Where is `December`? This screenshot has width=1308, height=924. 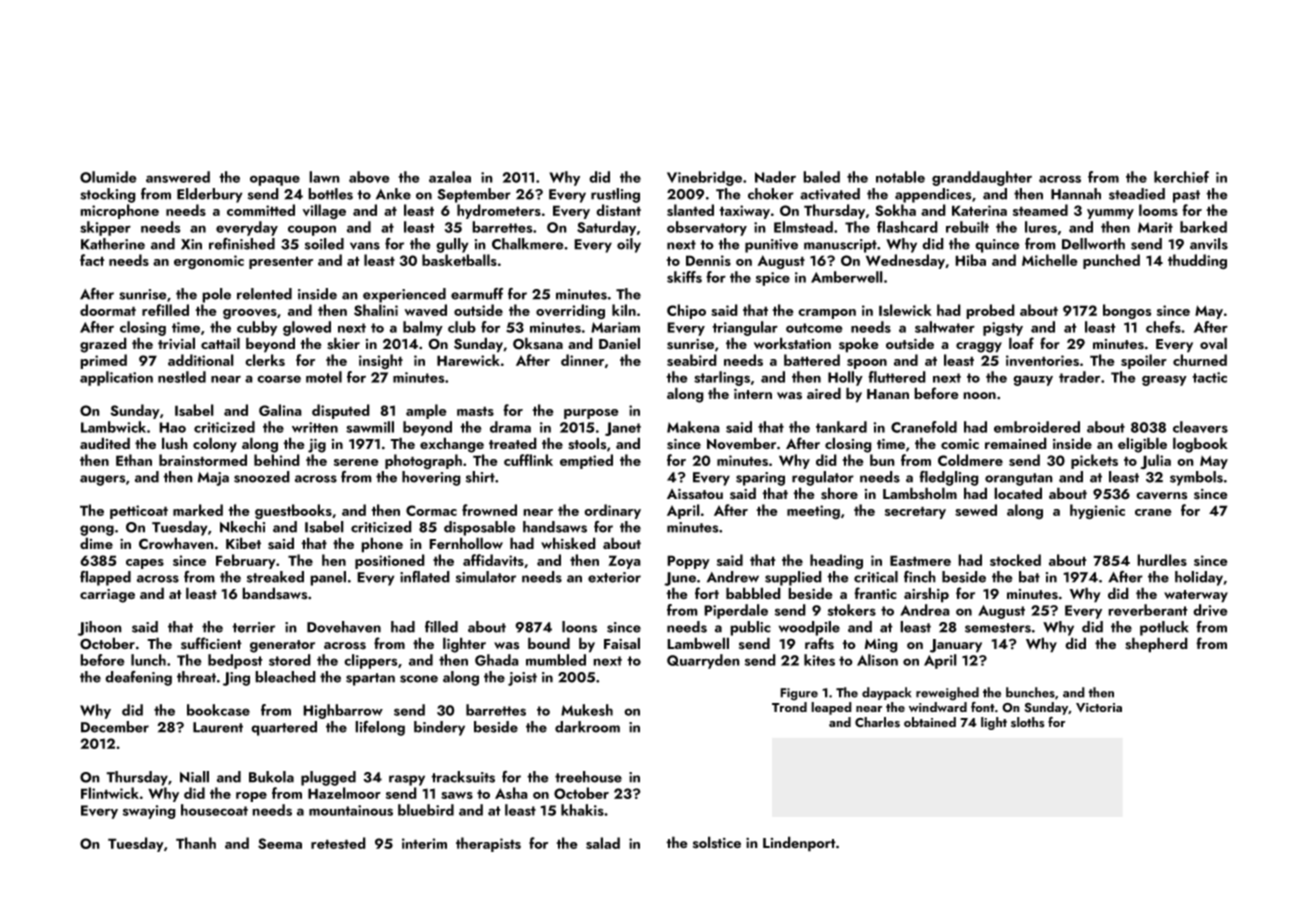 December is located at coordinates (115, 727).
